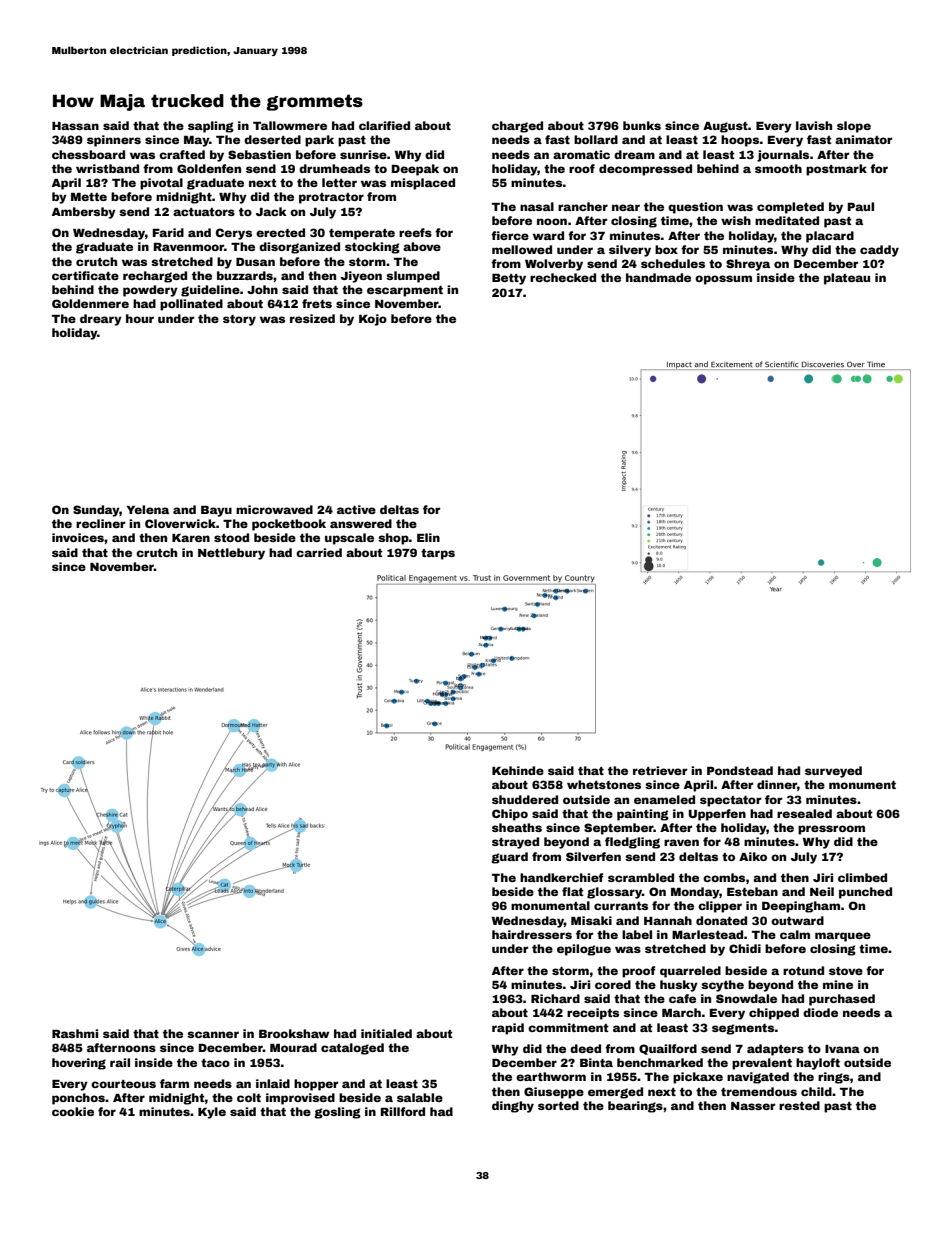 This screenshot has height=1233, width=952. Describe the element at coordinates (833, 772) in the screenshot. I see `surveyed` at that location.
